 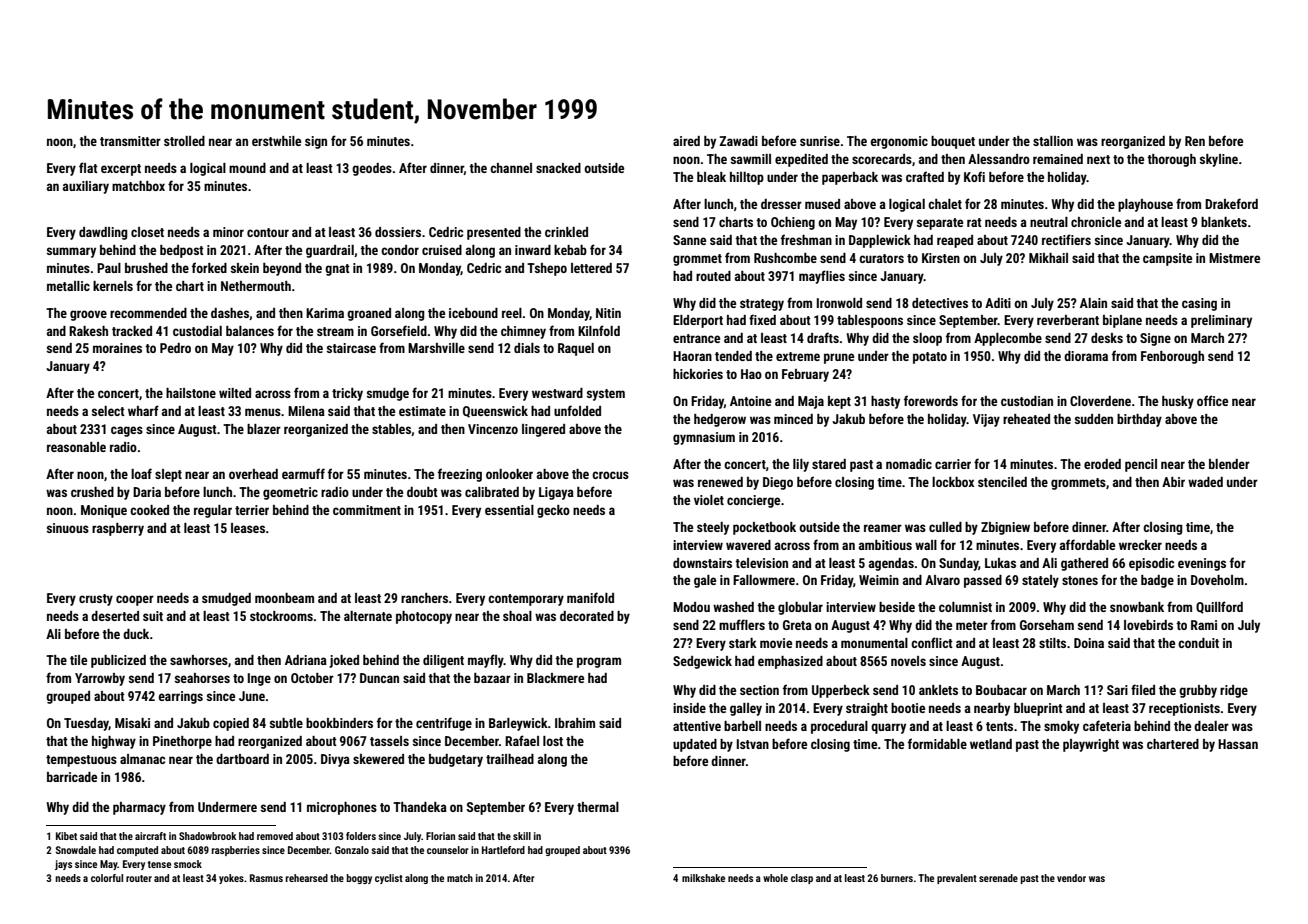 I want to click on aired, so click(x=686, y=141).
